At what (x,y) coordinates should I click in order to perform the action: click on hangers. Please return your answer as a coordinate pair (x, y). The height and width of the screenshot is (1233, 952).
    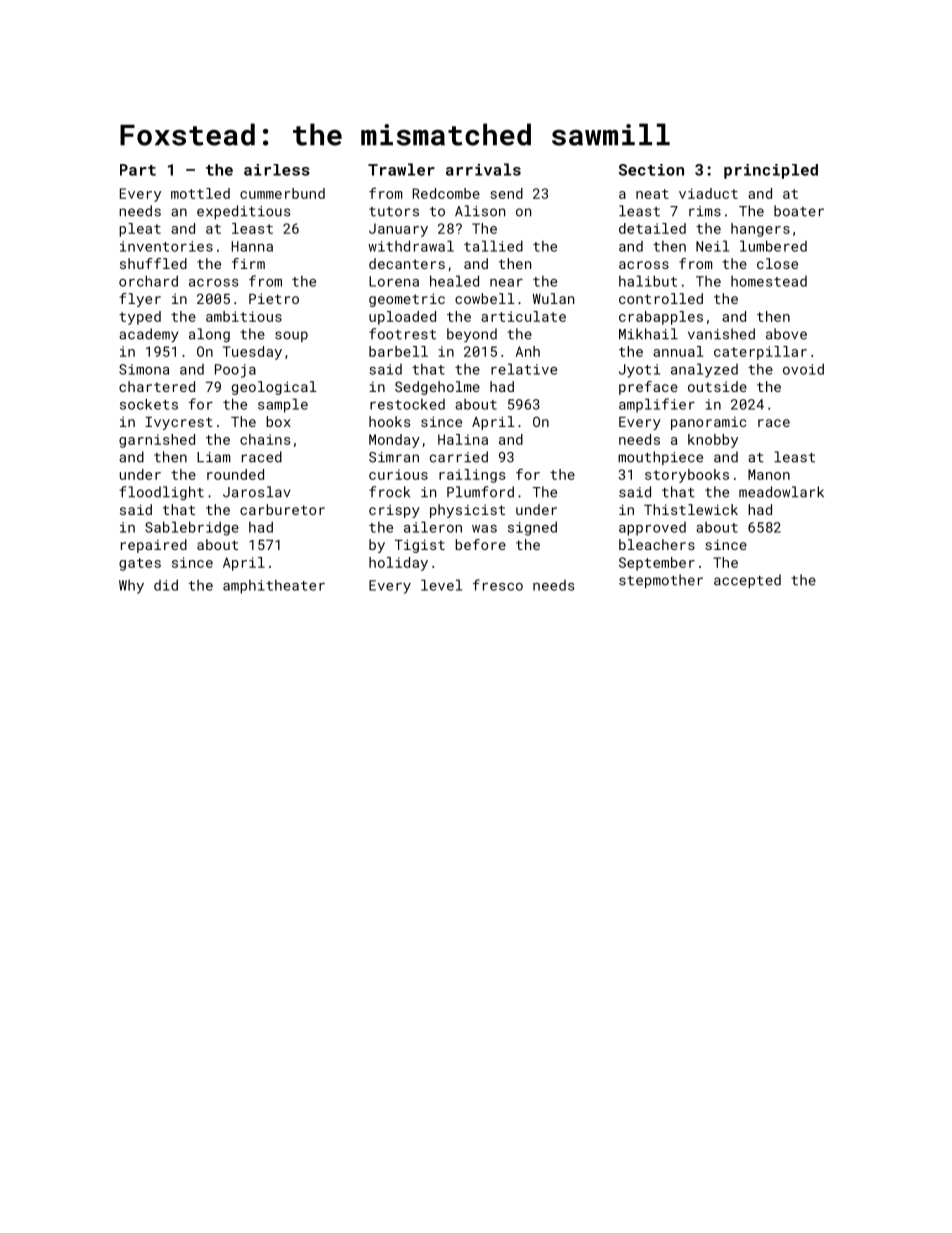
    Looking at the image, I should click on (760, 230).
